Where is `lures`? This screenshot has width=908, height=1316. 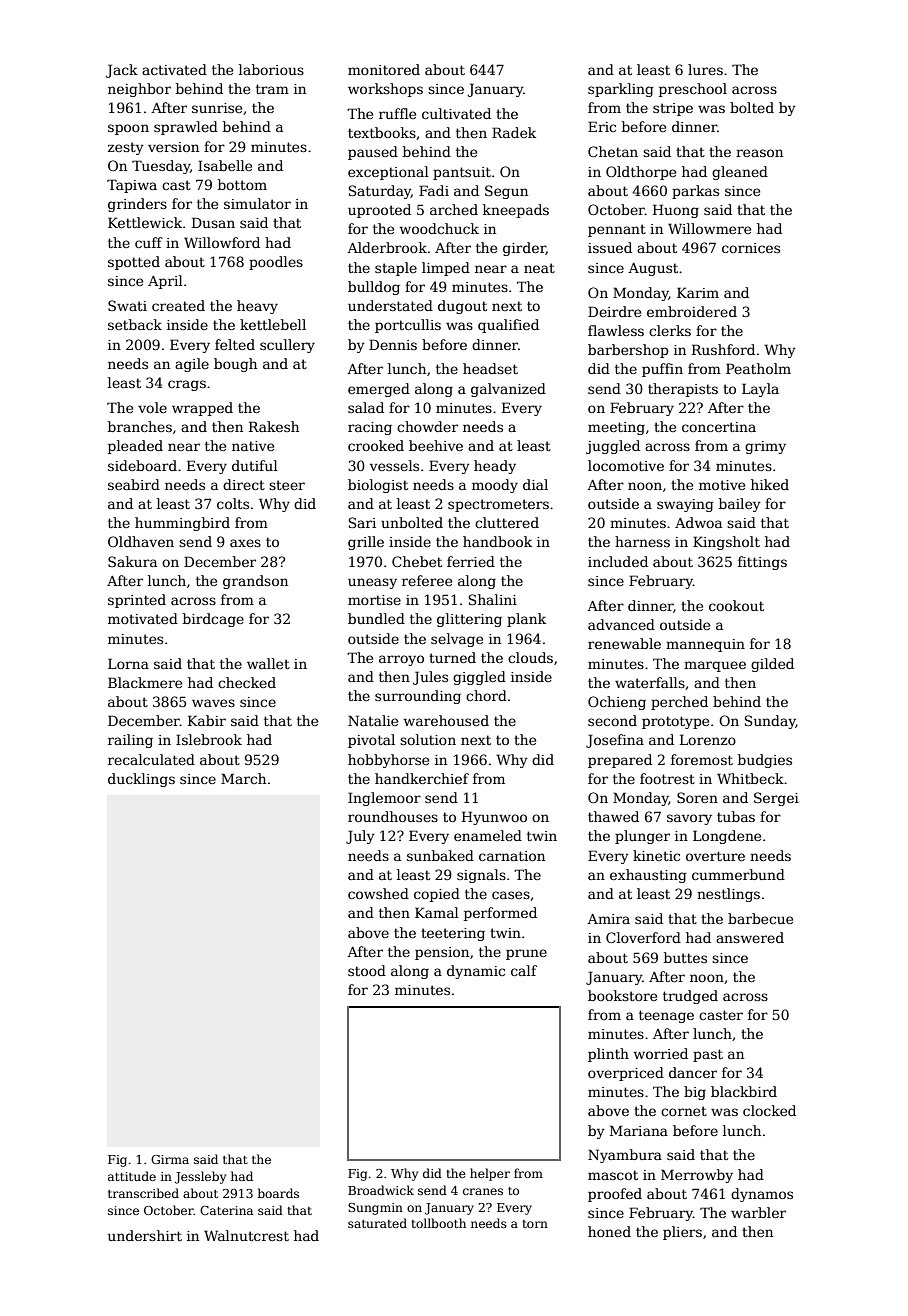
lures is located at coordinates (705, 69).
